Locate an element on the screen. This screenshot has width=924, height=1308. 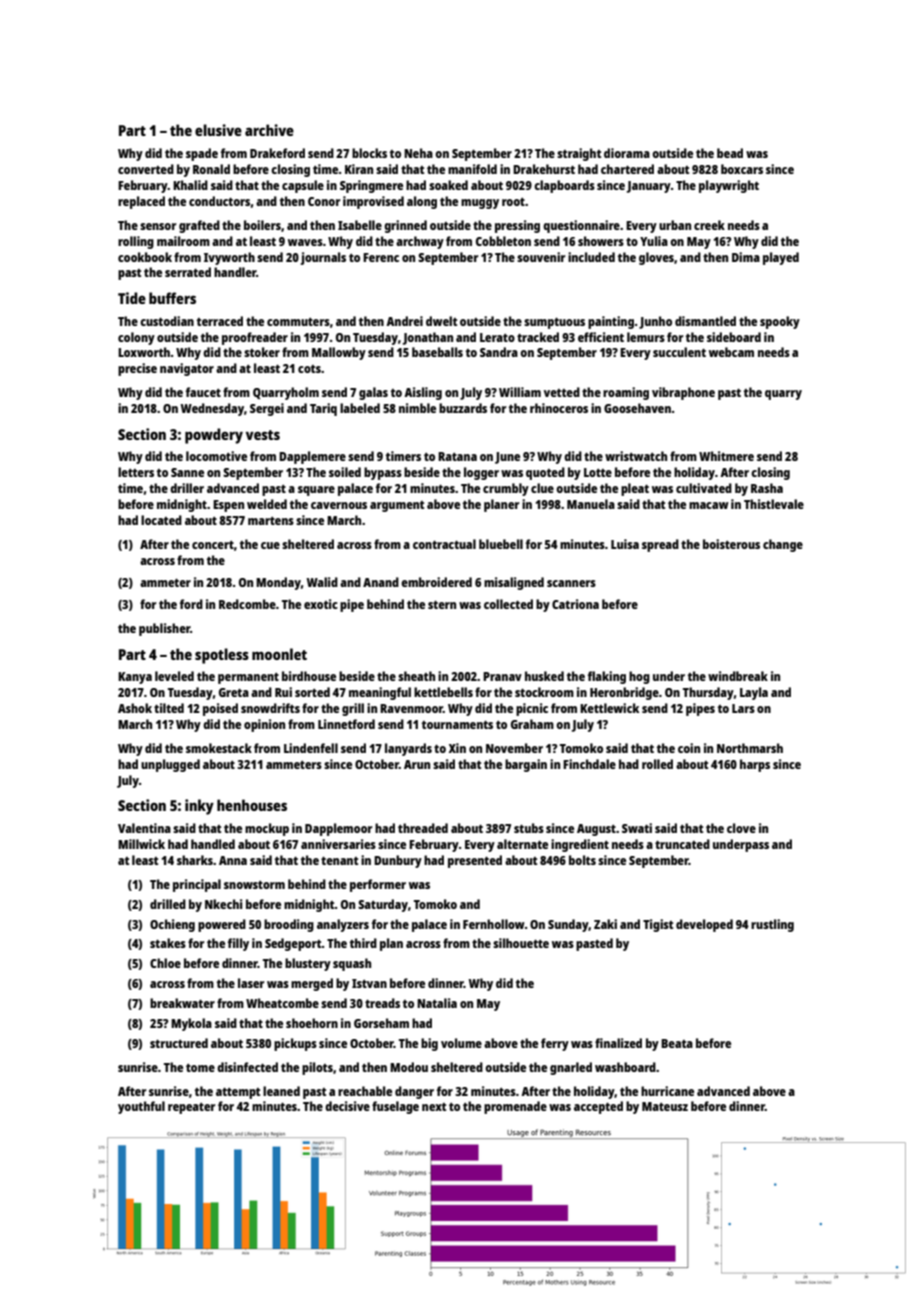
Goosehaven is located at coordinates (637, 408).
